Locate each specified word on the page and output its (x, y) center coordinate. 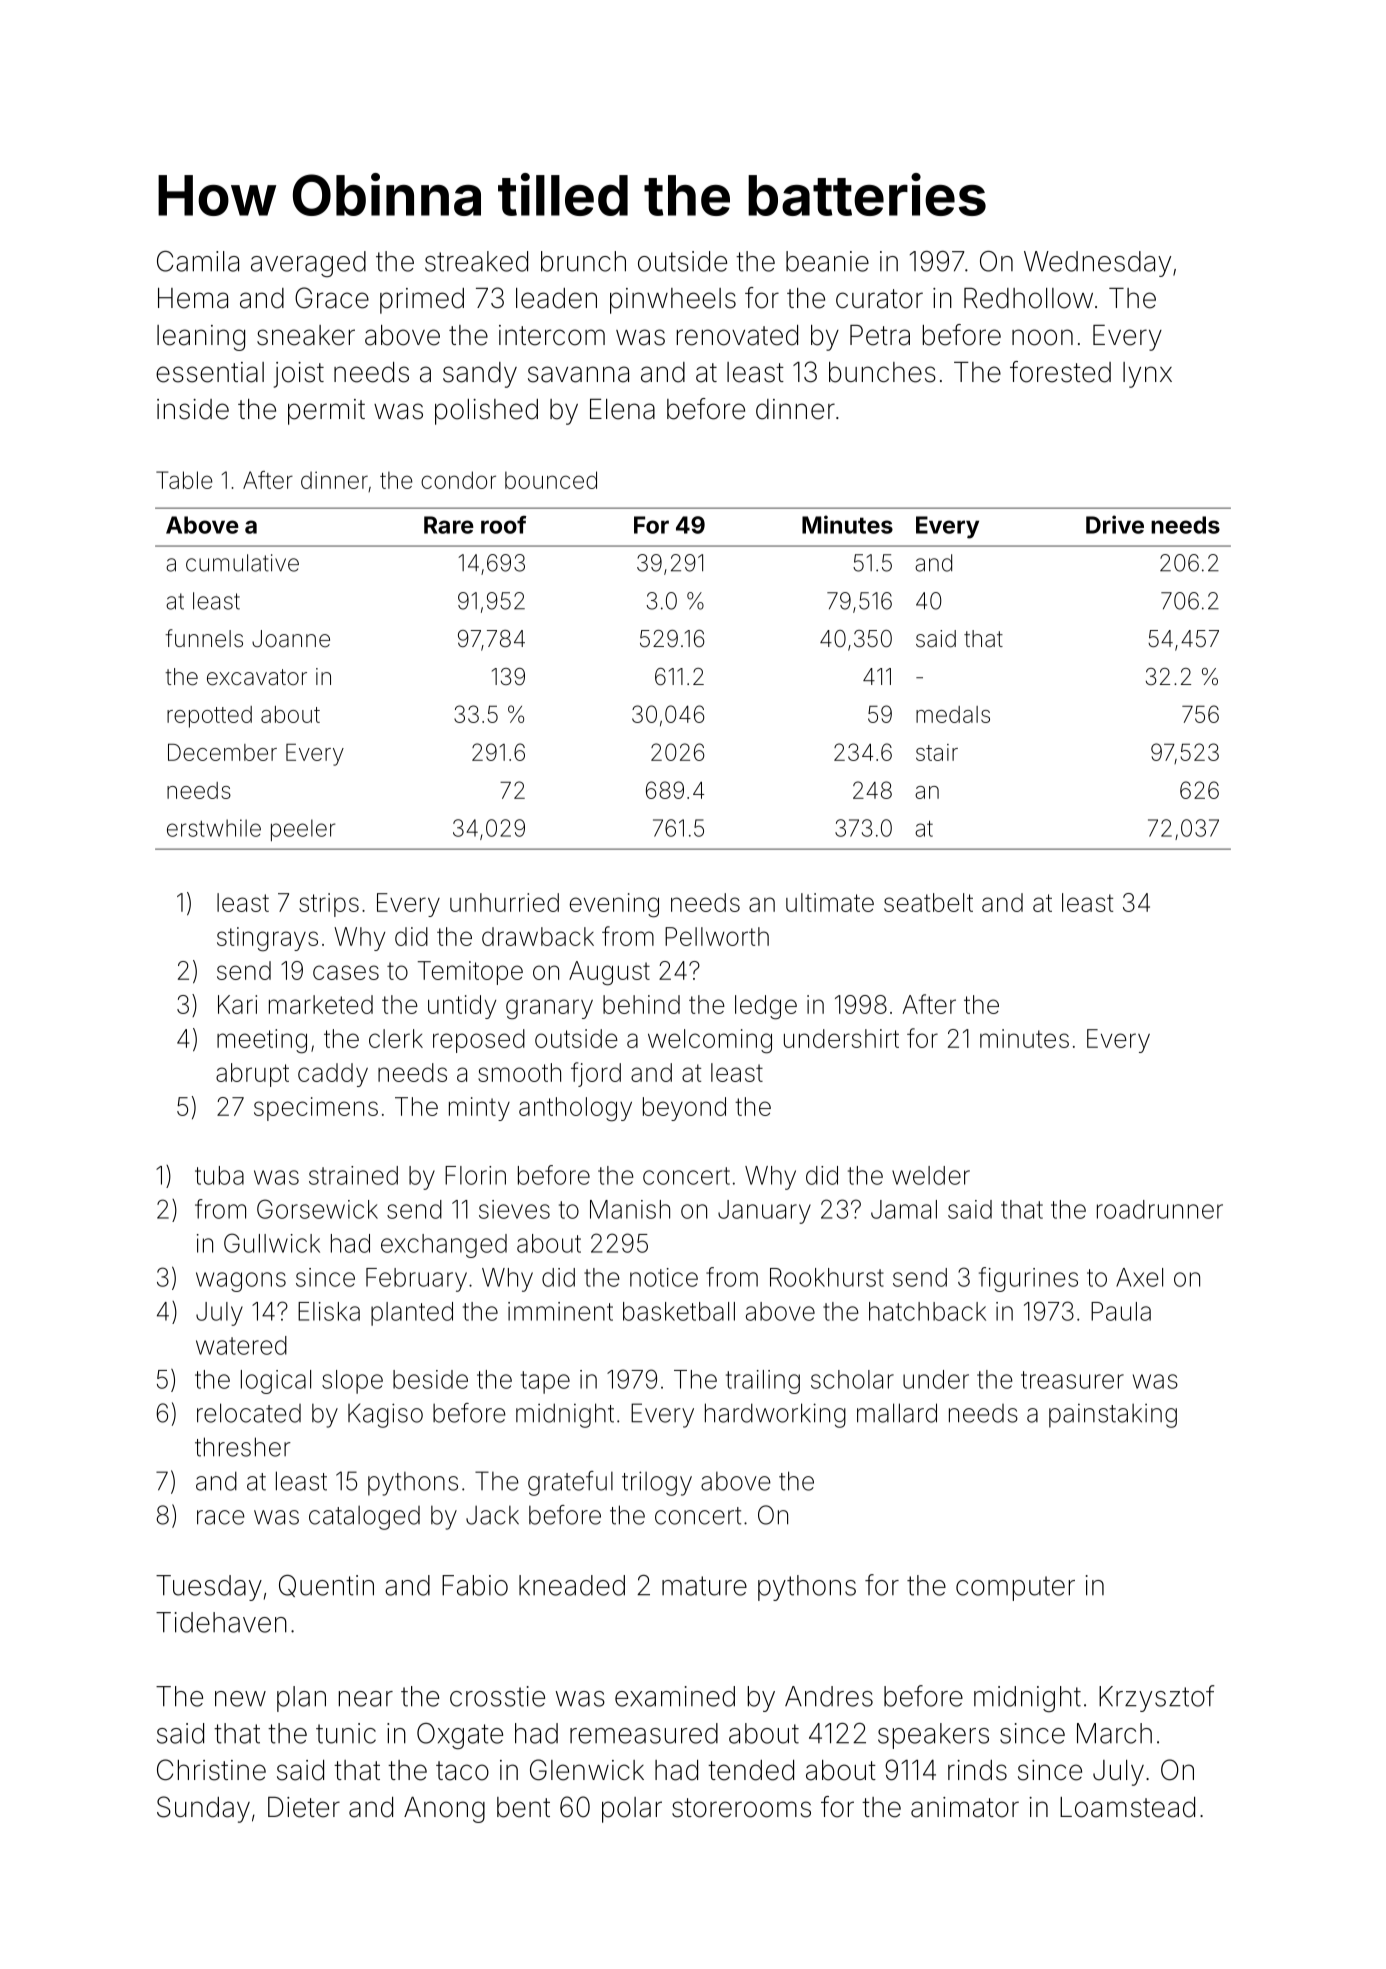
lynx (1147, 375)
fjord (596, 1074)
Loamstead (1127, 1807)
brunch (583, 261)
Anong (444, 1810)
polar (632, 1810)
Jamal (904, 1209)
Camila (198, 261)
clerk (396, 1038)
